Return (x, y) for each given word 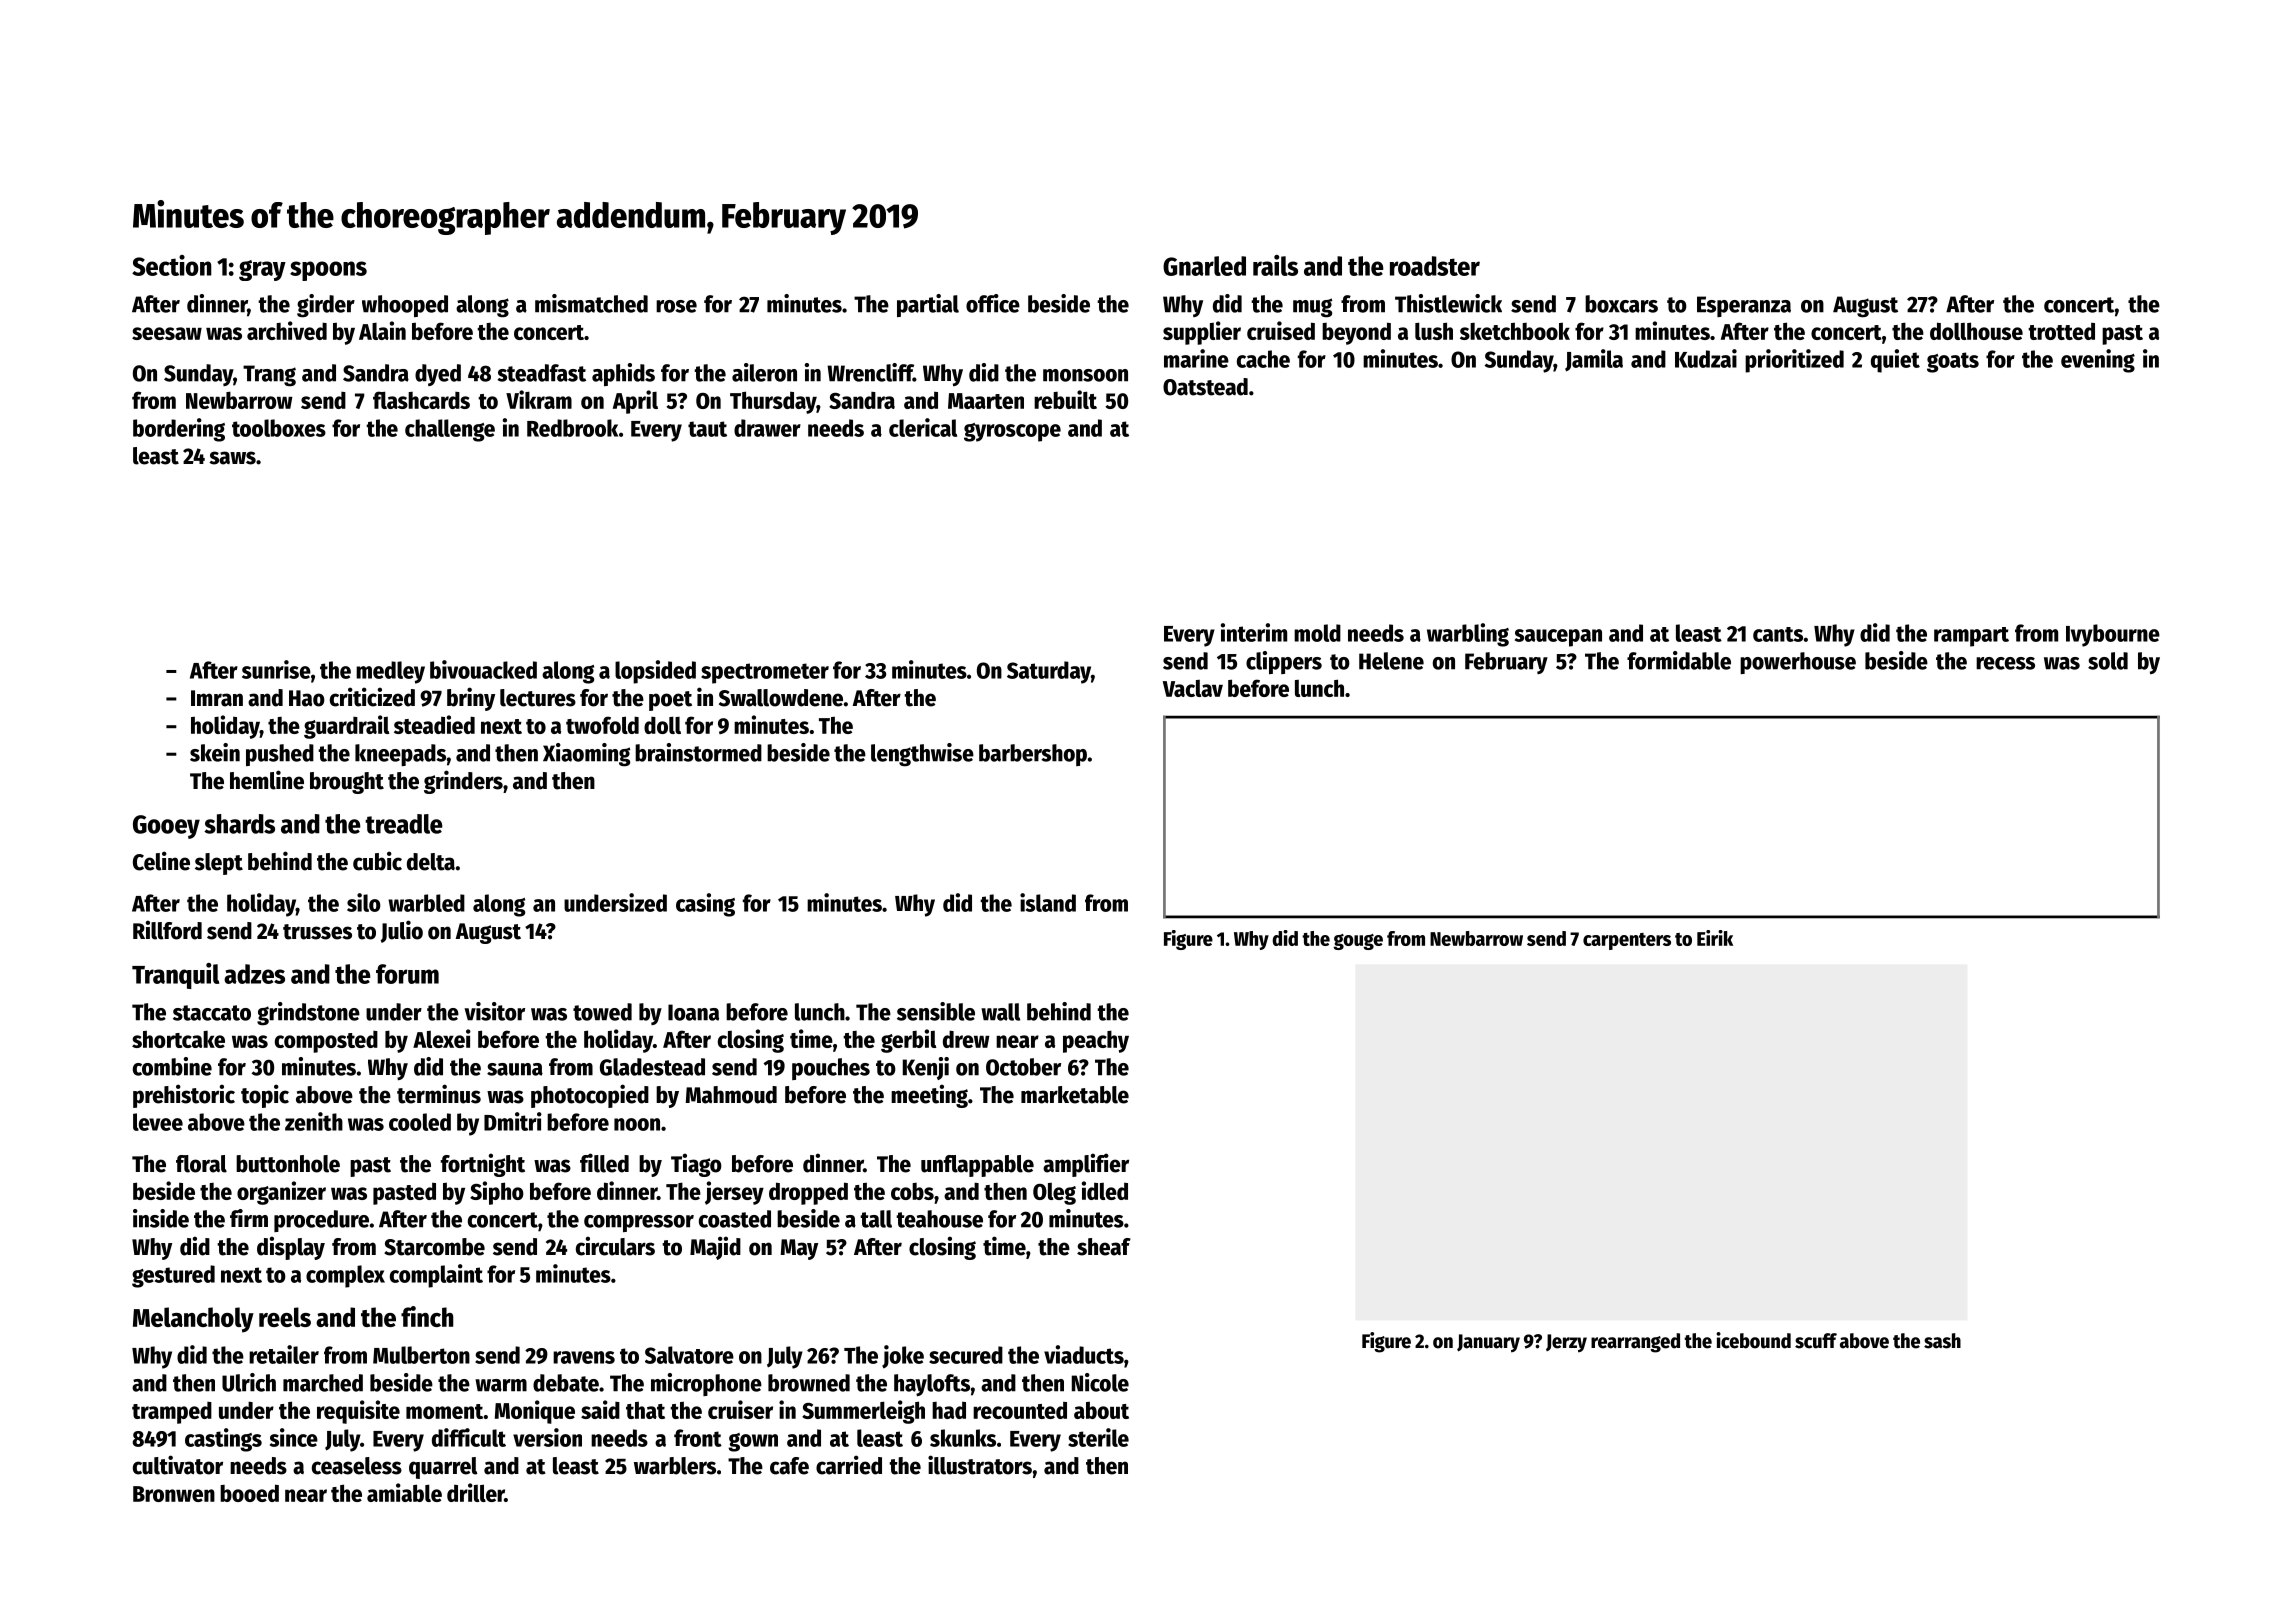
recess (2005, 663)
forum (407, 974)
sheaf (1104, 1247)
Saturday (1049, 672)
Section (172, 265)
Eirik (1715, 938)
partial (928, 305)
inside (161, 1218)
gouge (1358, 942)
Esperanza (1744, 306)
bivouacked (483, 669)
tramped (172, 1413)
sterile (1098, 1437)
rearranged (1635, 1343)
